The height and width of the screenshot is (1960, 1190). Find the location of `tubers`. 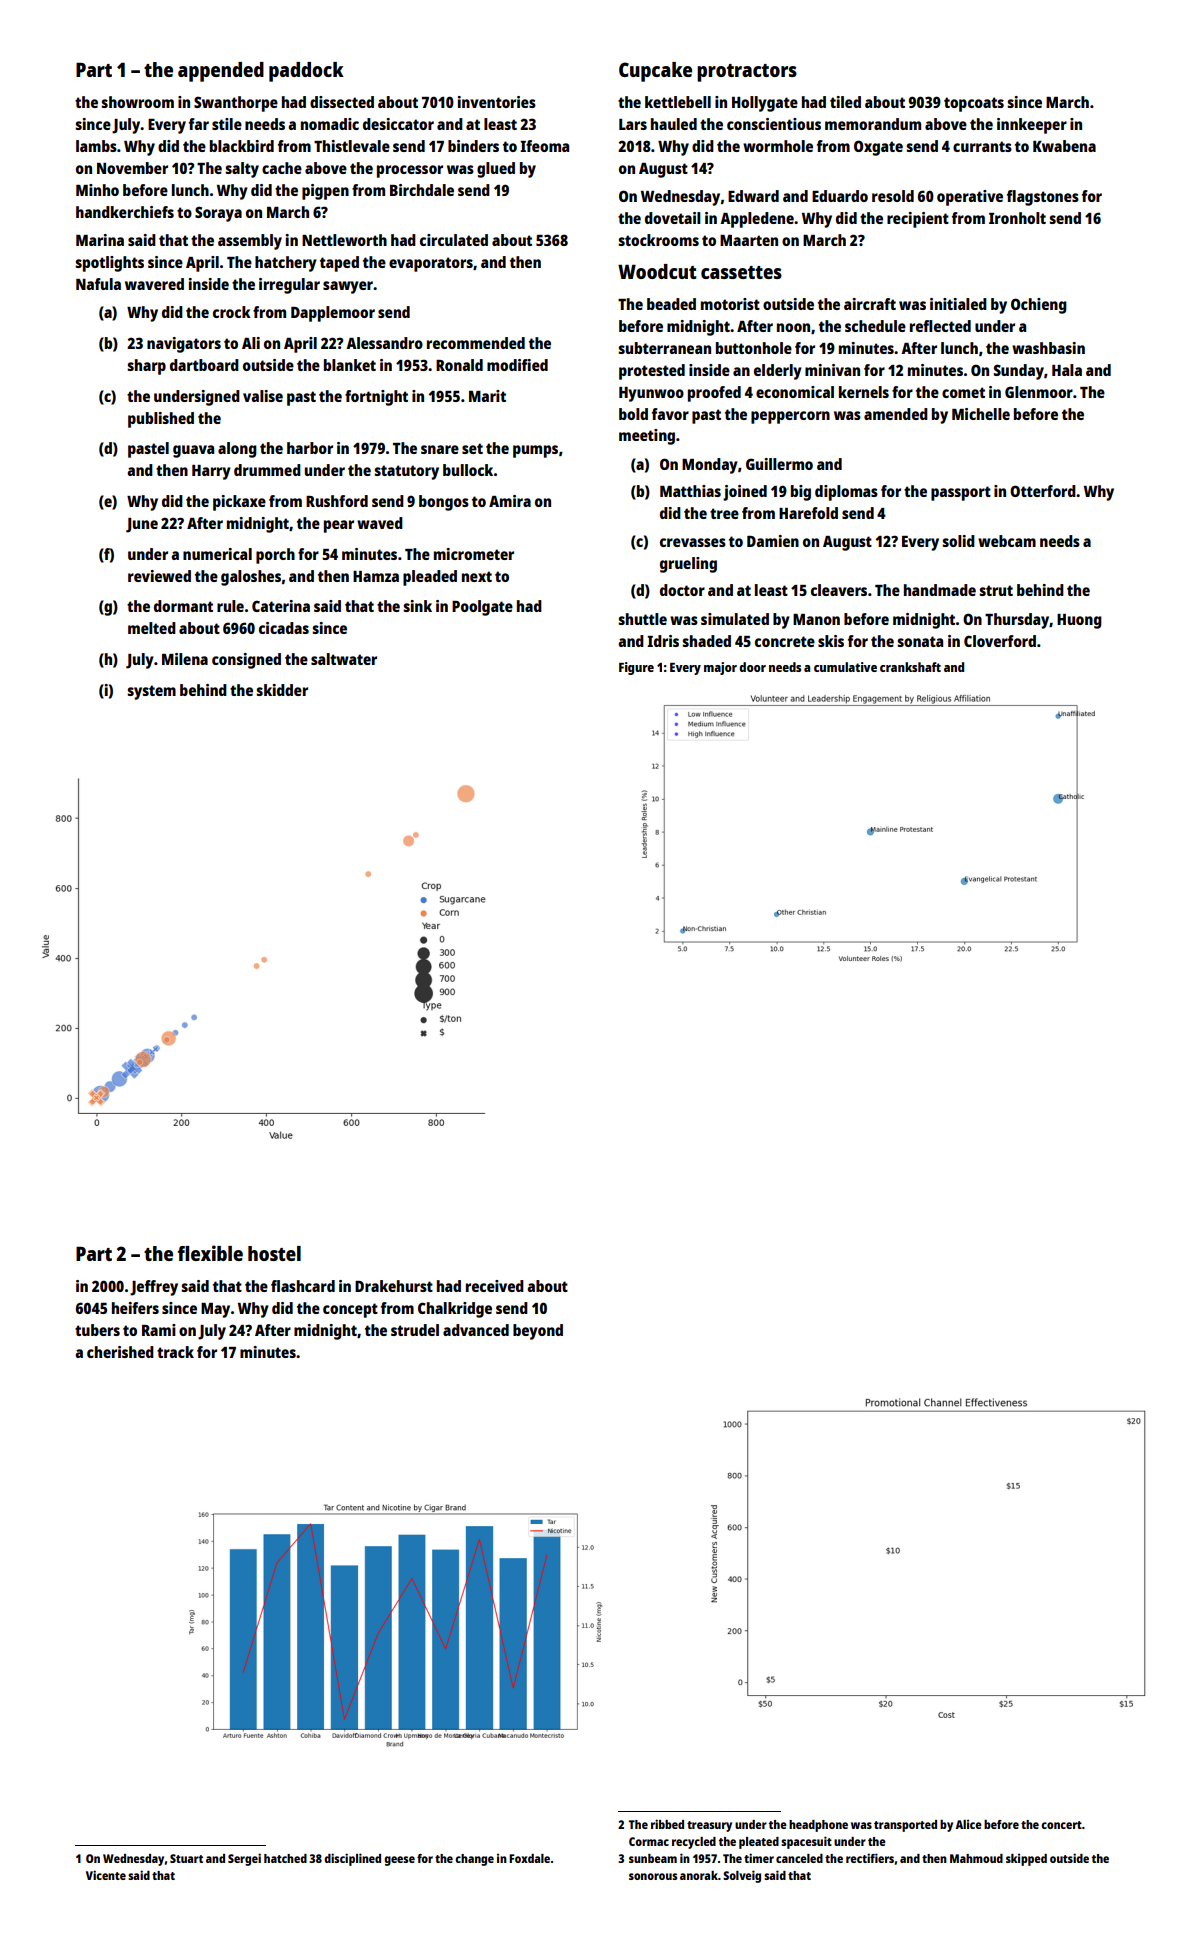

tubers is located at coordinates (97, 1330).
